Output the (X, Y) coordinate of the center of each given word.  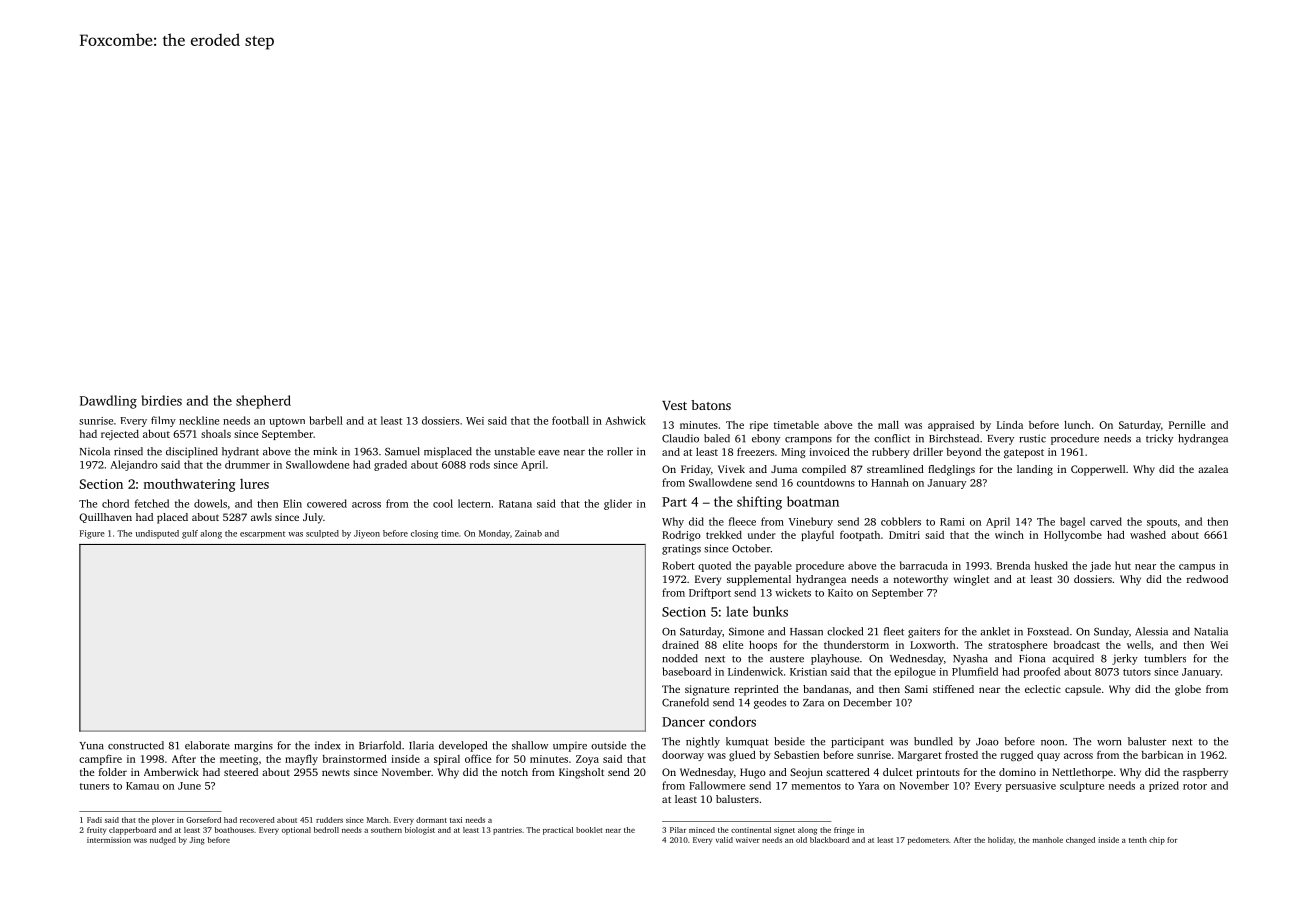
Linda (1010, 424)
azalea (1213, 469)
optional (296, 831)
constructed (136, 745)
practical (558, 831)
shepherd (263, 402)
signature (707, 690)
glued (742, 755)
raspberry (1205, 773)
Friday (696, 470)
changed (1080, 841)
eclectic (1043, 689)
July (313, 518)
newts (336, 772)
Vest (674, 405)
